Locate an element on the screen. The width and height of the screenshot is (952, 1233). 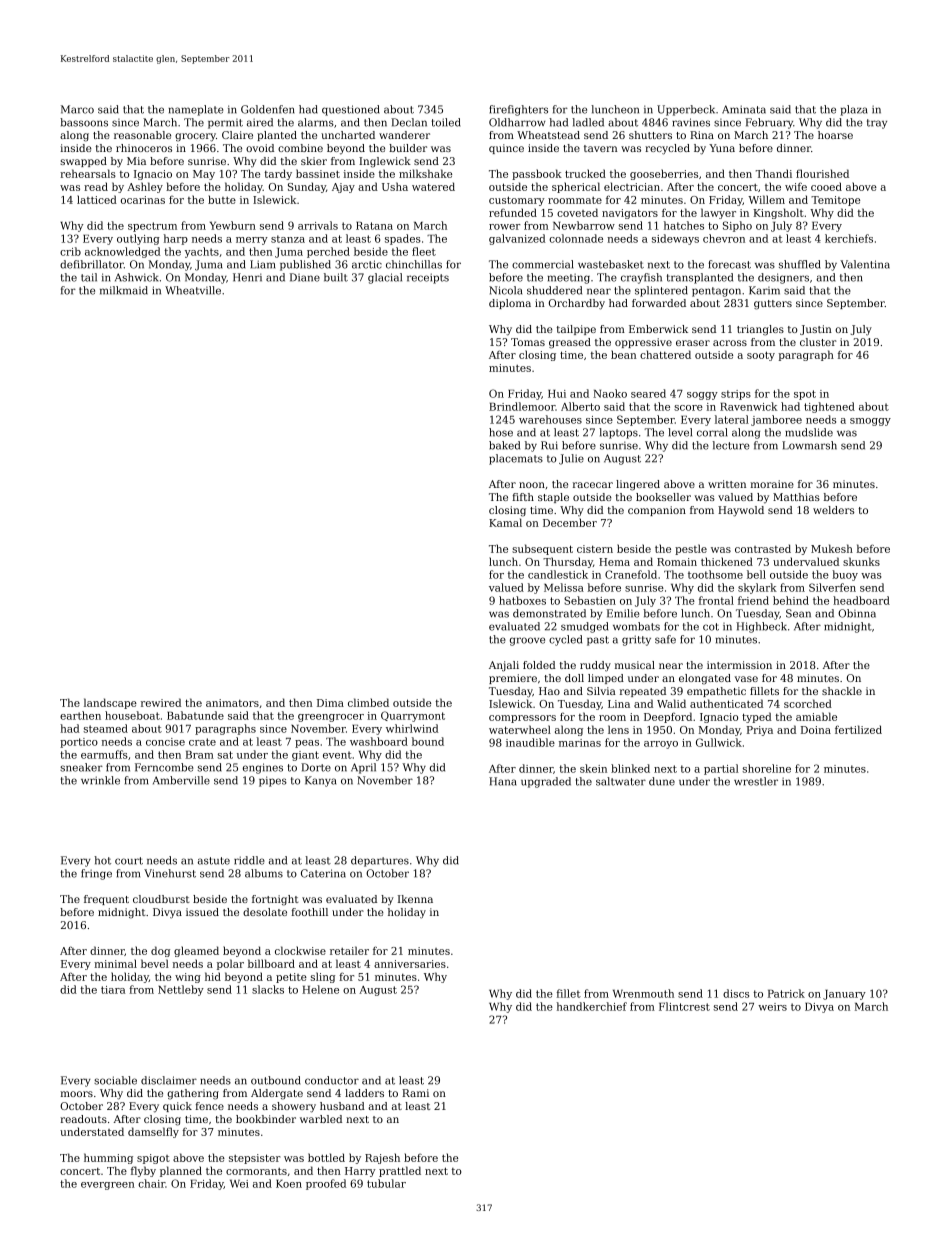
wrestler is located at coordinates (756, 781).
